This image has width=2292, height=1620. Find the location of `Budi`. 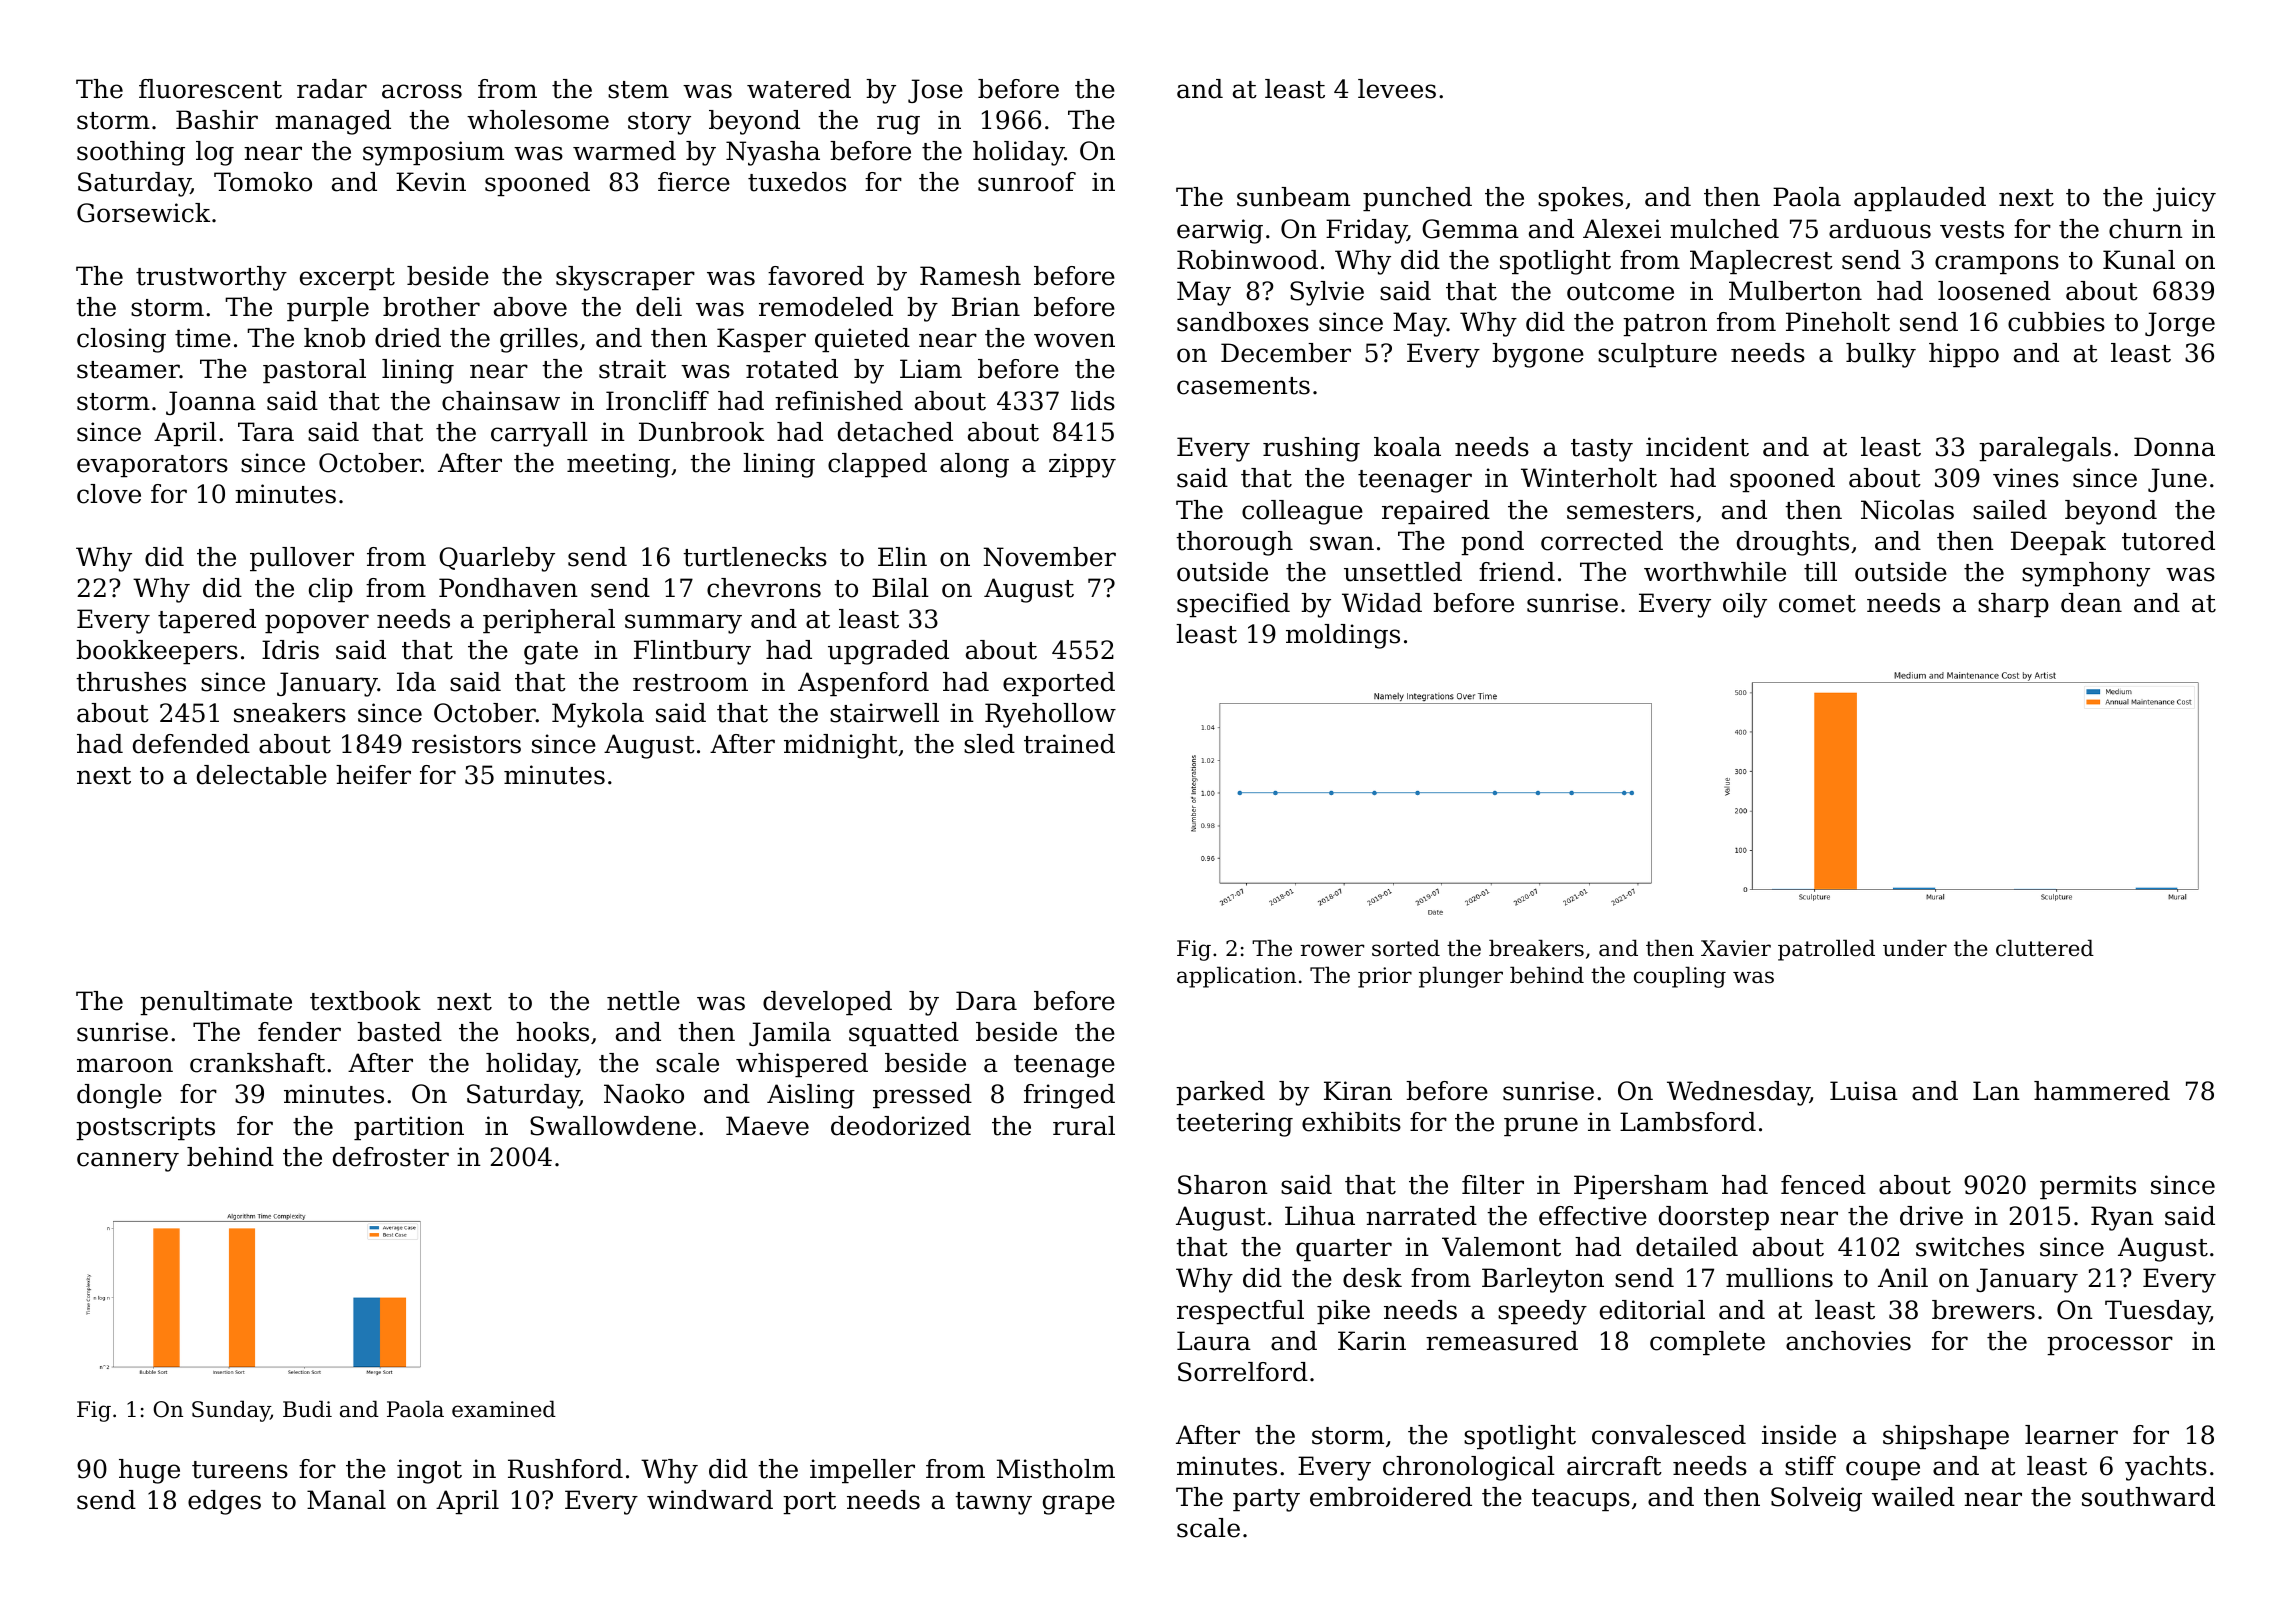

Budi is located at coordinates (307, 1409).
